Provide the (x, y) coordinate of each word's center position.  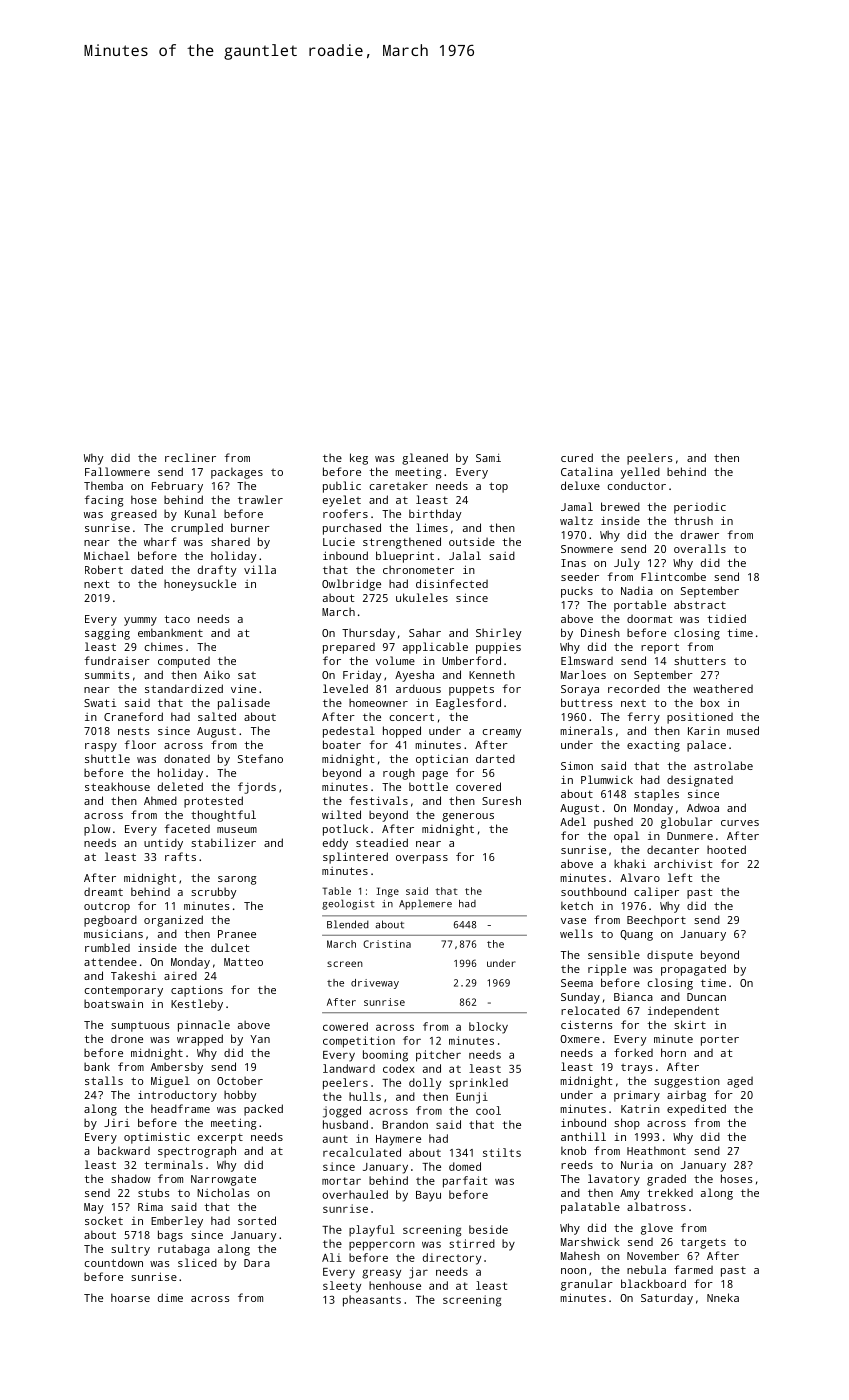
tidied (726, 618)
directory (452, 1259)
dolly (425, 1084)
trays (637, 1069)
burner (250, 527)
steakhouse (117, 786)
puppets (471, 690)
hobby (240, 1096)
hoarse (130, 1297)
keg (359, 459)
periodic (700, 508)
